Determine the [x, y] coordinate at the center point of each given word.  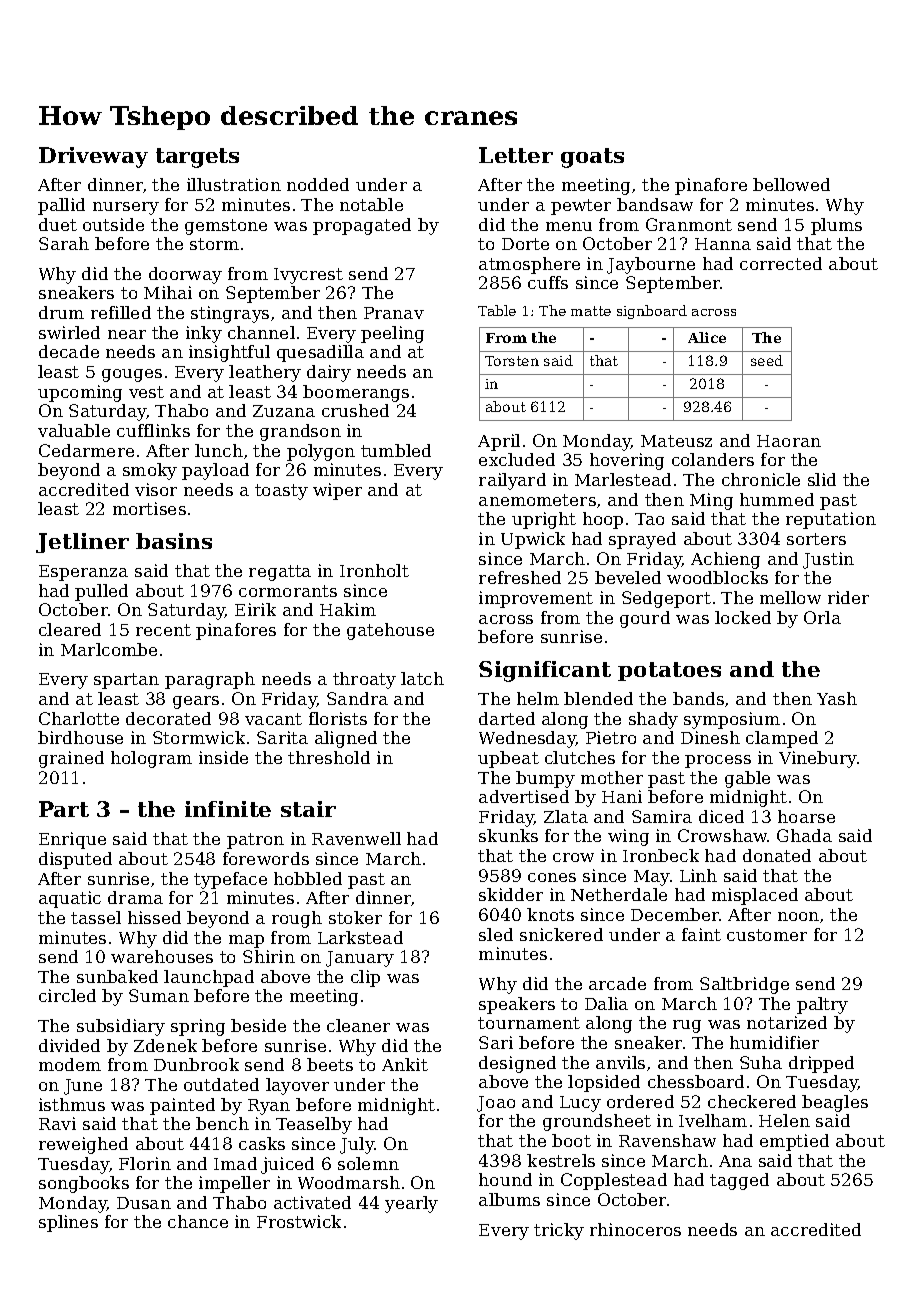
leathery [265, 373]
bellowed [791, 184]
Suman [159, 995]
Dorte [525, 244]
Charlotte [79, 718]
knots [550, 914]
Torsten [512, 361]
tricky [559, 1231]
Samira [662, 816]
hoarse [806, 816]
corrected [781, 263]
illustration [234, 184]
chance [198, 1221]
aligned [346, 739]
